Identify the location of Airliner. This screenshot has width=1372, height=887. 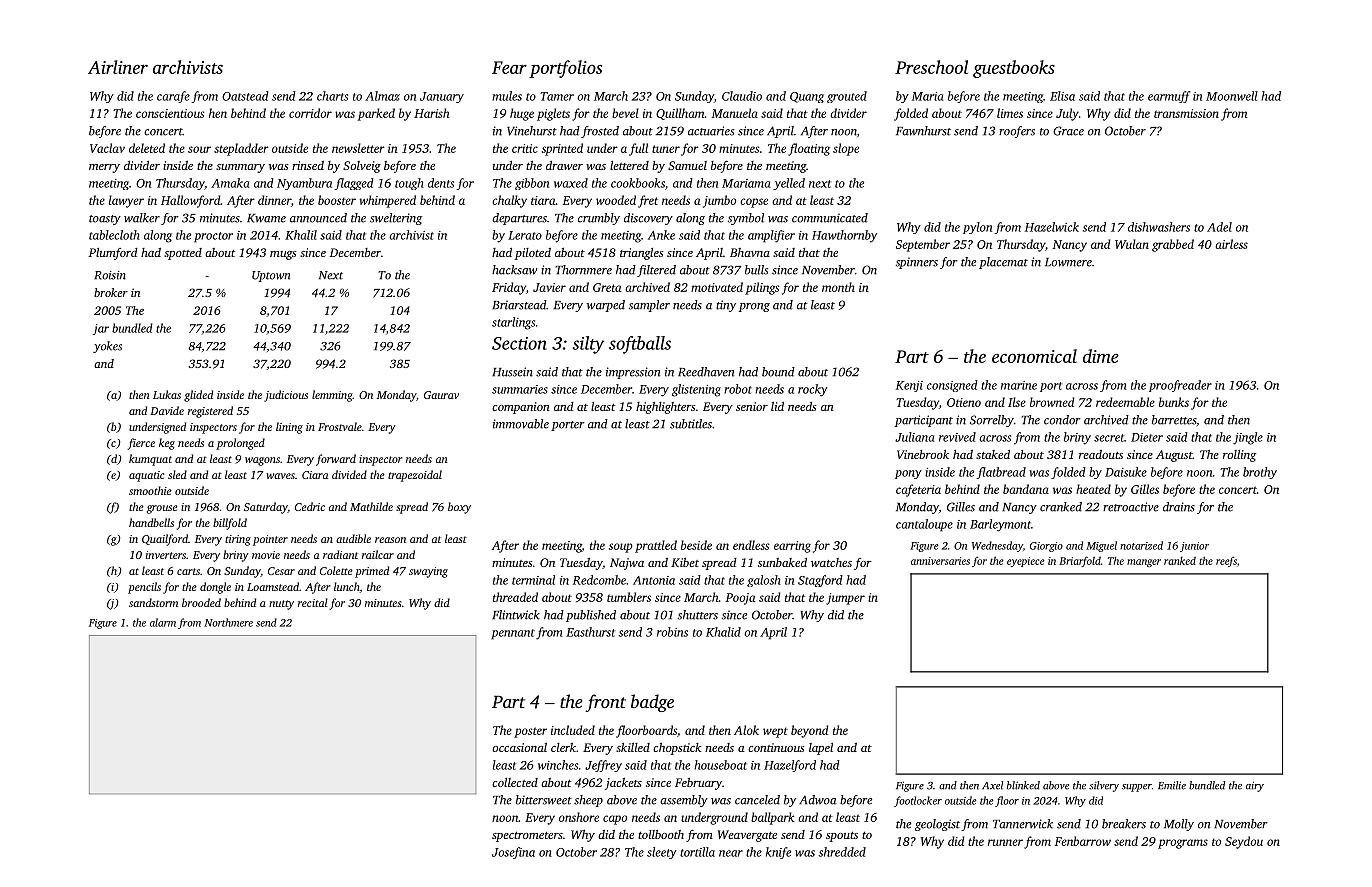
(118, 67).
